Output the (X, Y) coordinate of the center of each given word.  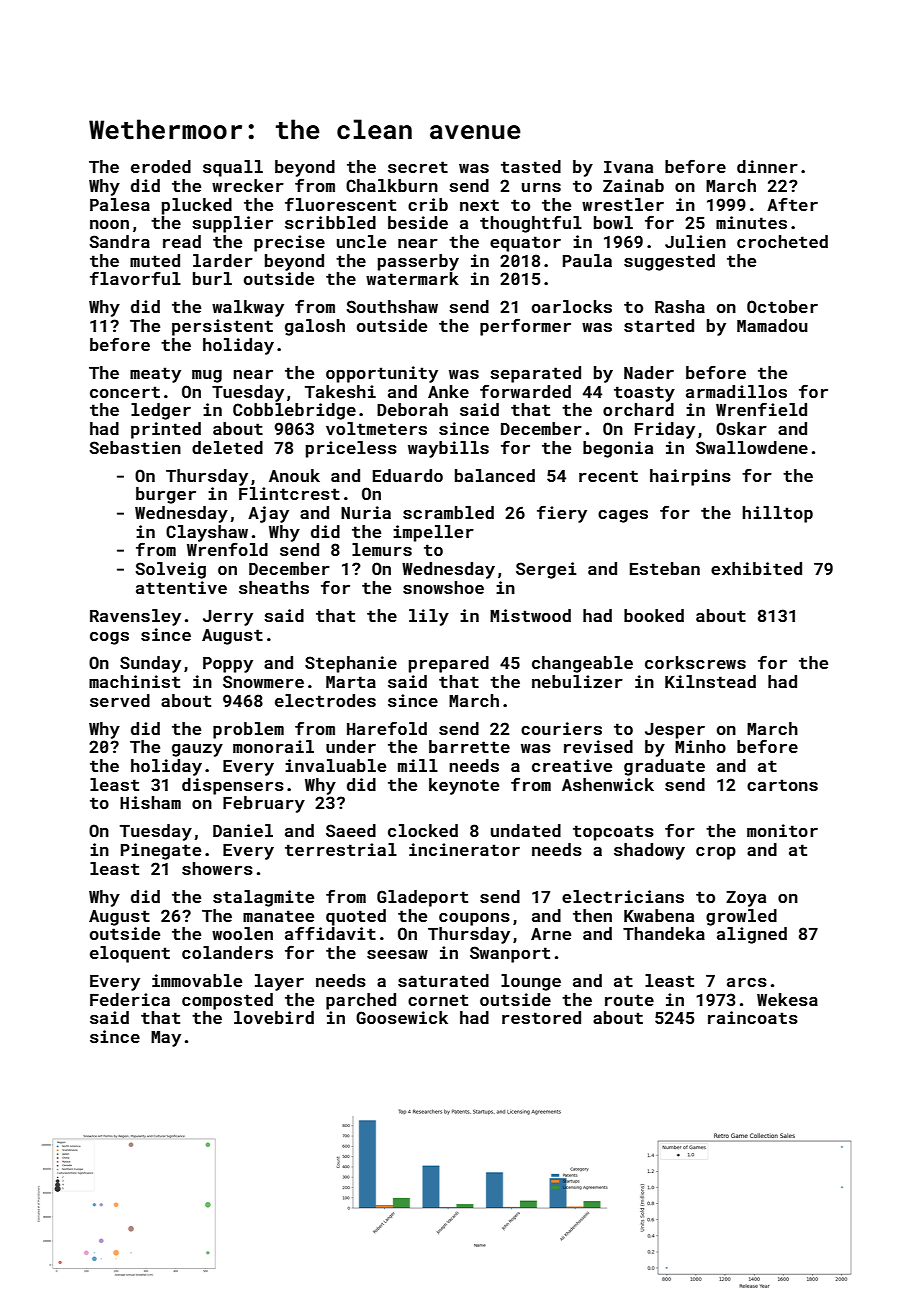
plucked (197, 206)
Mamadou (772, 325)
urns (541, 187)
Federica (130, 999)
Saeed (351, 830)
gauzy (197, 750)
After (792, 204)
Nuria (366, 512)
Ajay (268, 514)
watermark (412, 278)
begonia (618, 449)
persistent (222, 327)
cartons (782, 785)
